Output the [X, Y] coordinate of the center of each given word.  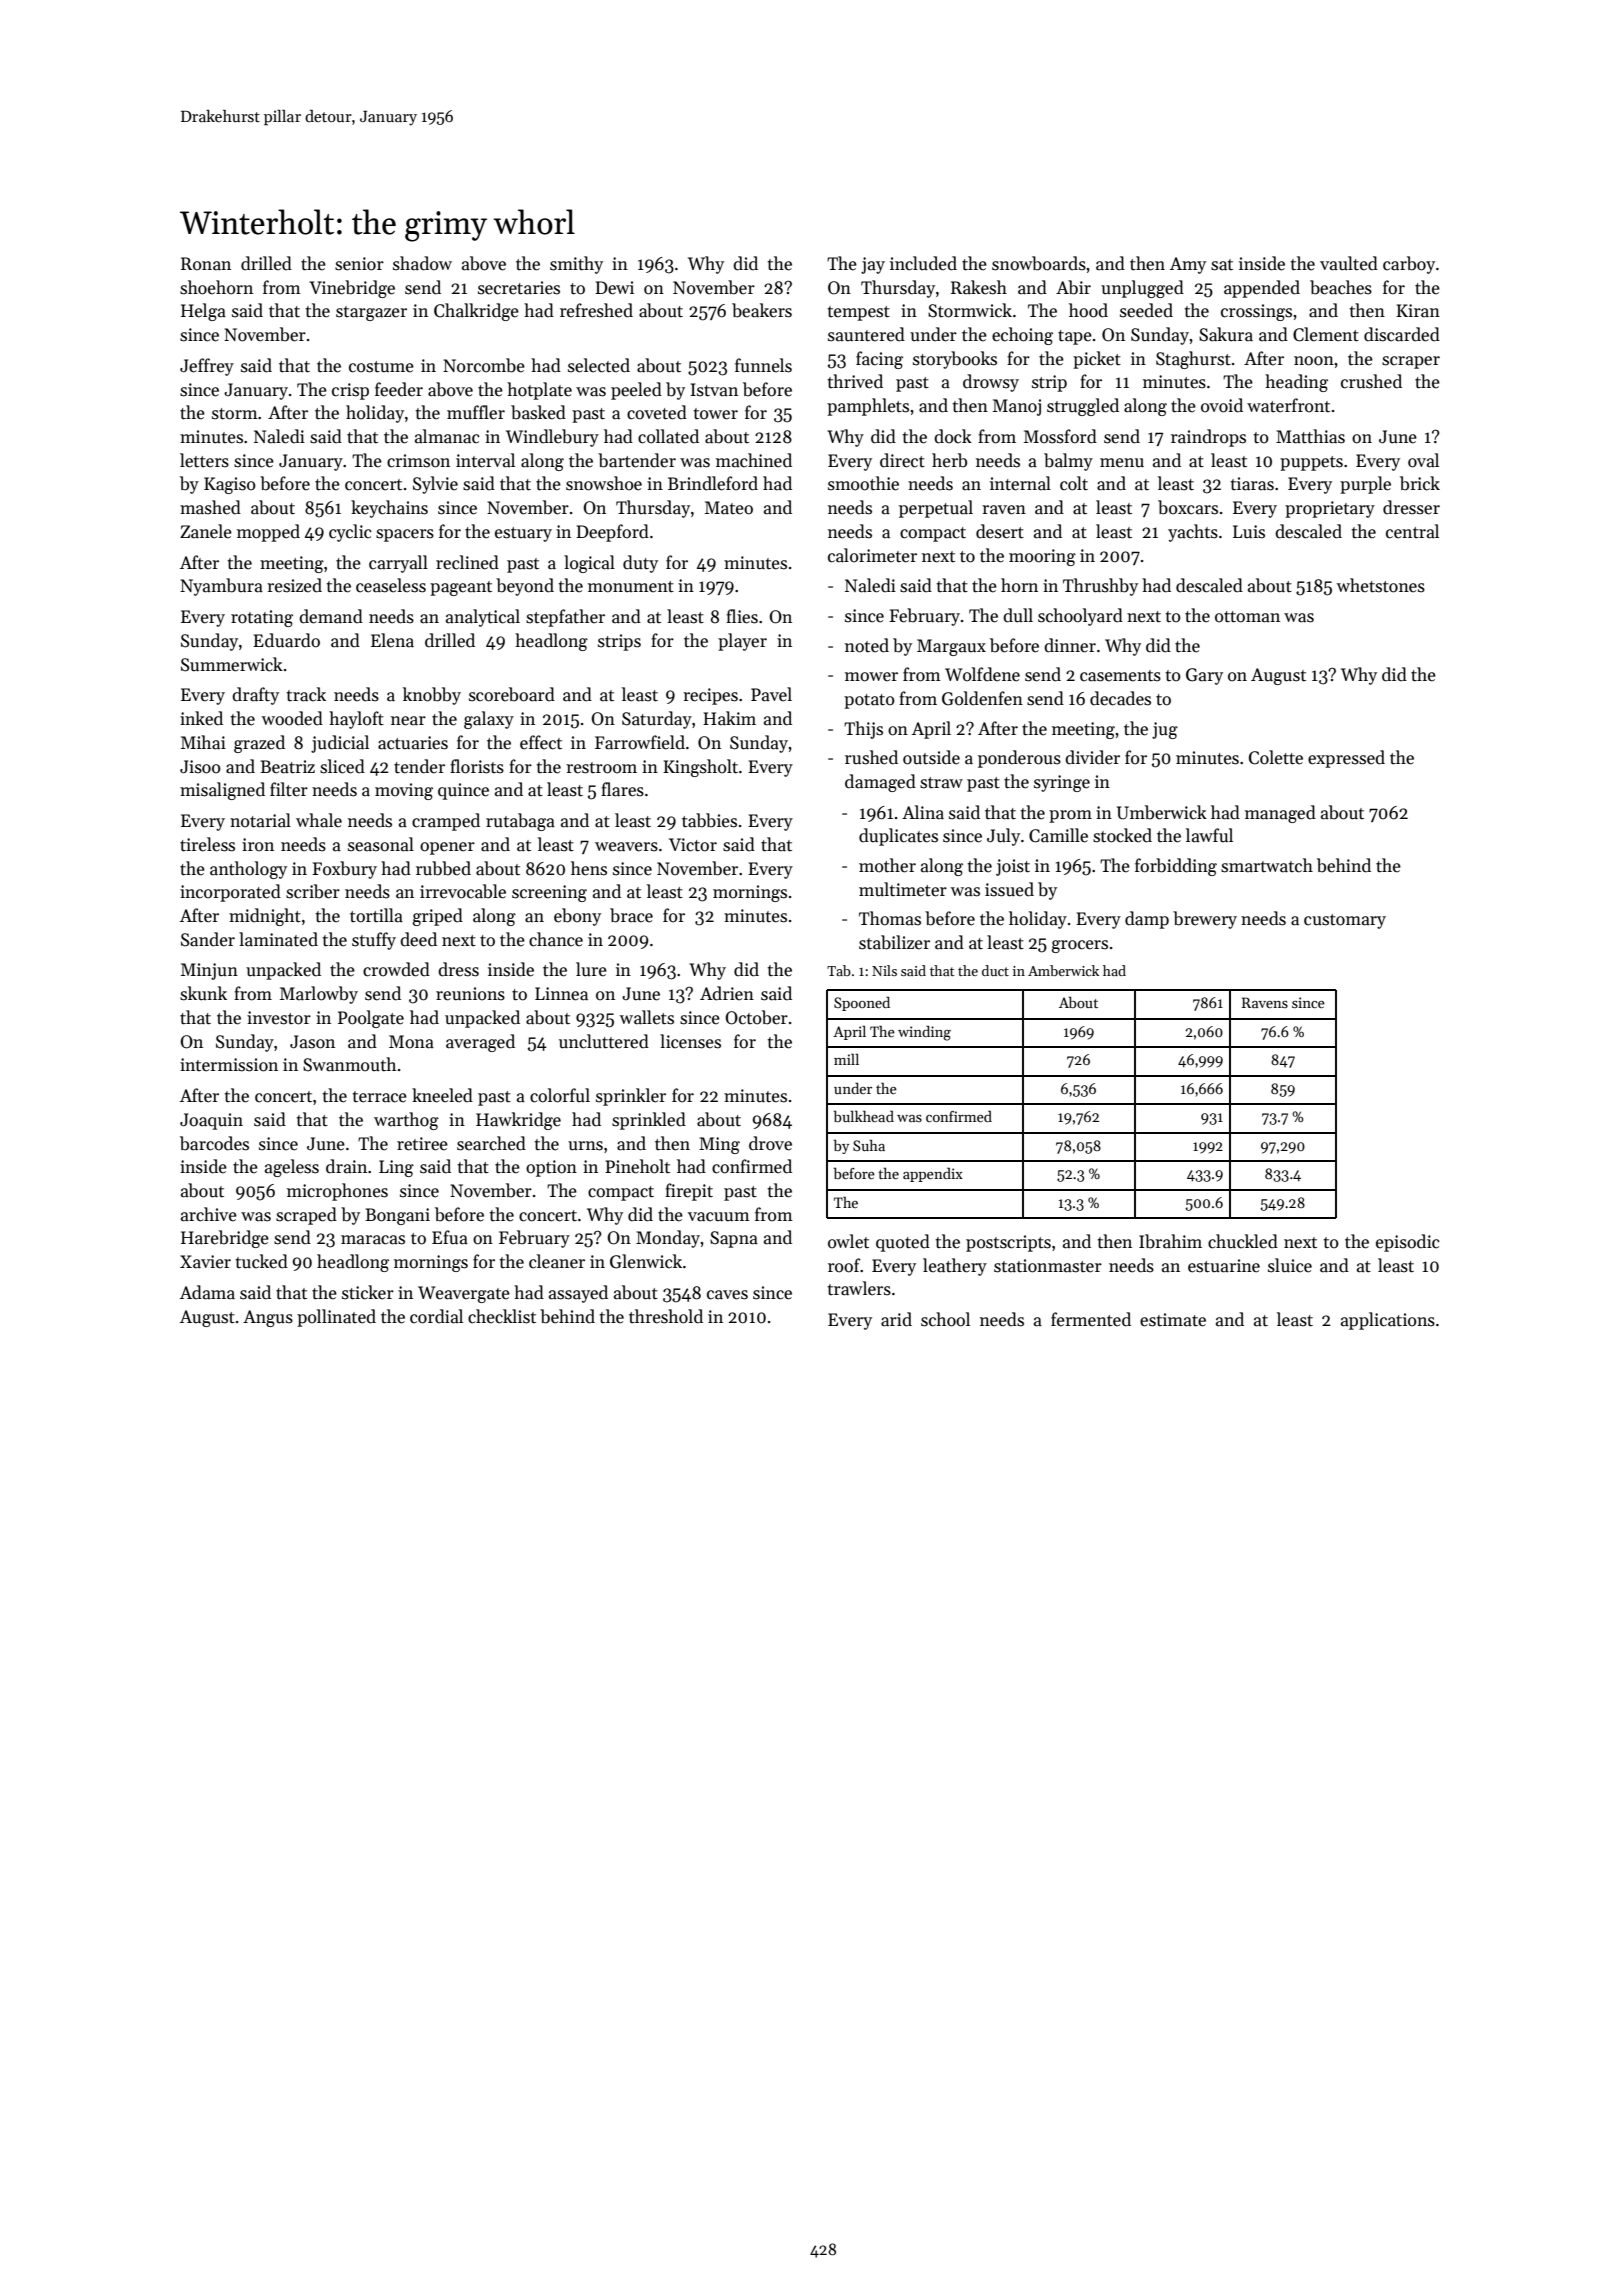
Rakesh [979, 287]
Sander [208, 939]
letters [204, 460]
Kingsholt [700, 768]
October [756, 1017]
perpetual [936, 509]
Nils [884, 970]
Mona [411, 1042]
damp [1147, 920]
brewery [1205, 920]
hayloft [356, 720]
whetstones [1381, 585]
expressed [1346, 759]
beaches [1341, 287]
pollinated [336, 1318]
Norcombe [484, 365]
